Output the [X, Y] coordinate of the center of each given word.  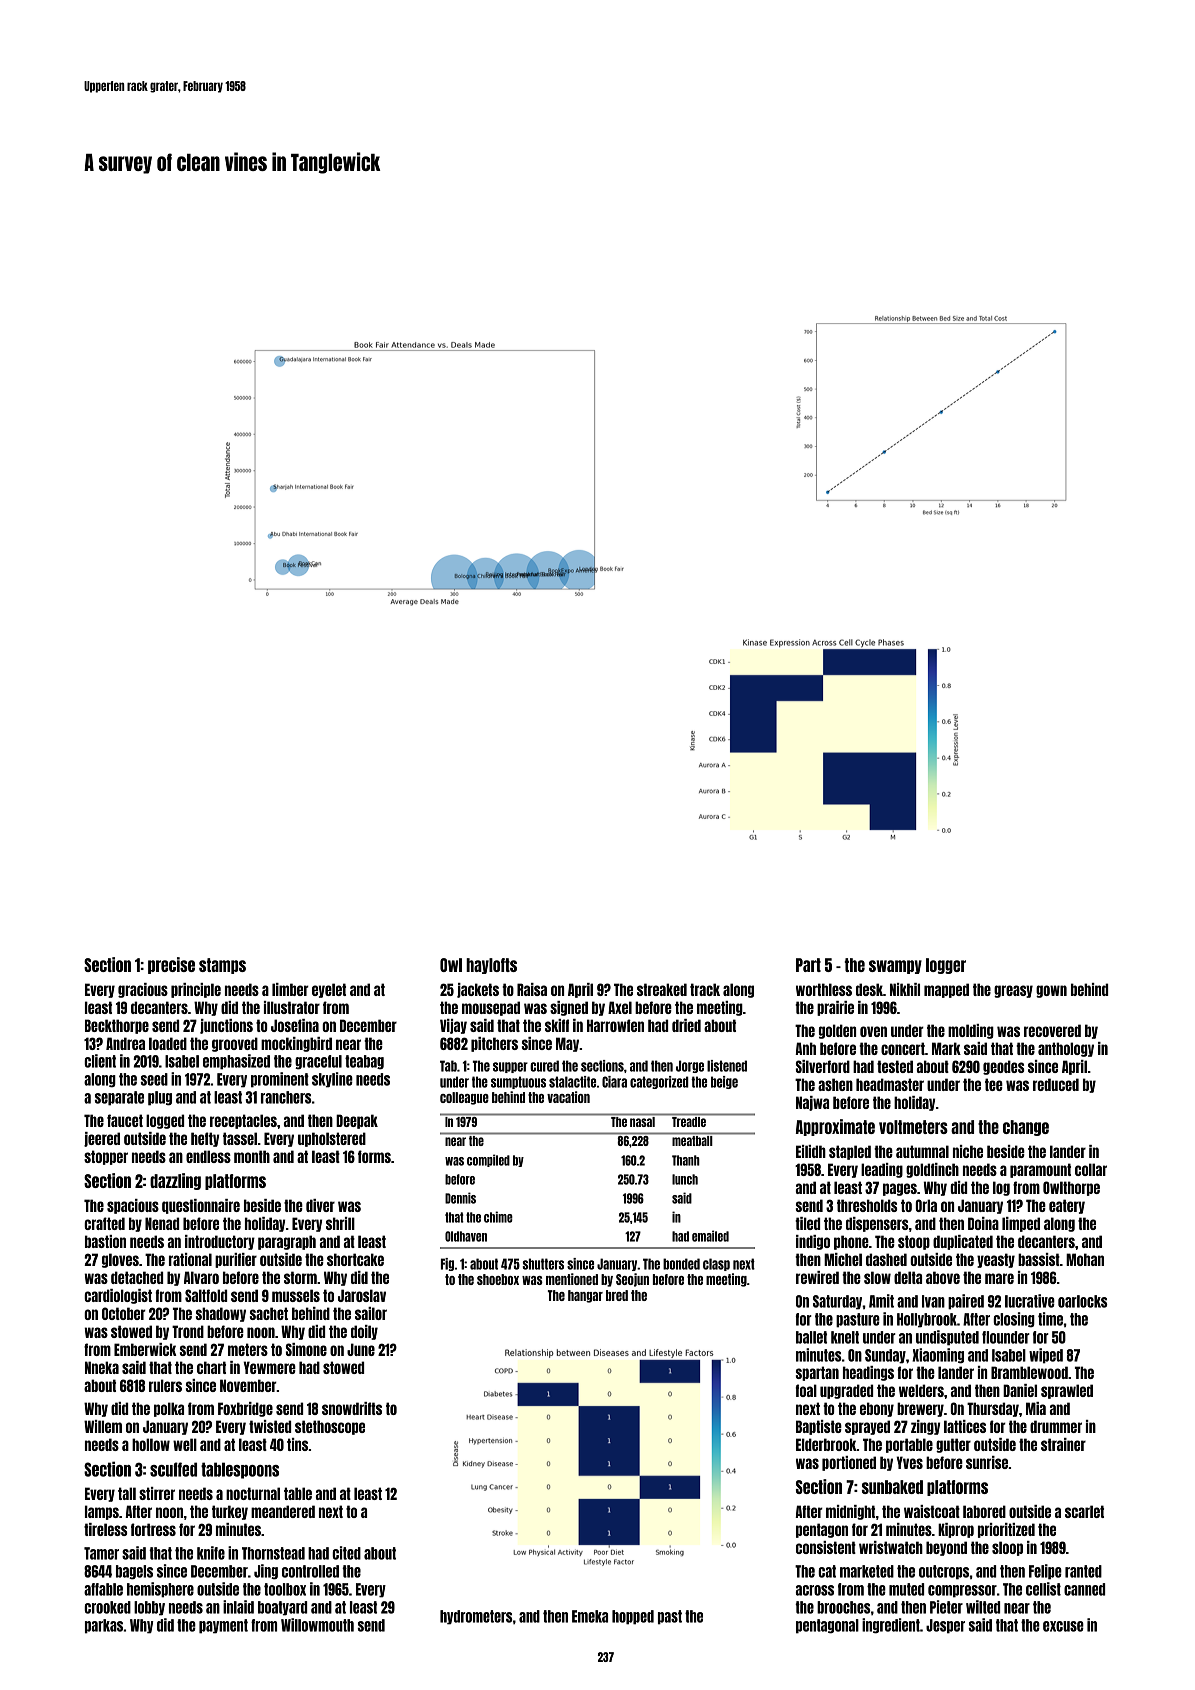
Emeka [590, 1616]
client [100, 1061]
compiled [488, 1160]
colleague [464, 1098]
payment [223, 1626]
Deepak [357, 1121]
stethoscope [330, 1427]
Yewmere [269, 1367]
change [1026, 1128]
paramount [1040, 1170]
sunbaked [892, 1487]
